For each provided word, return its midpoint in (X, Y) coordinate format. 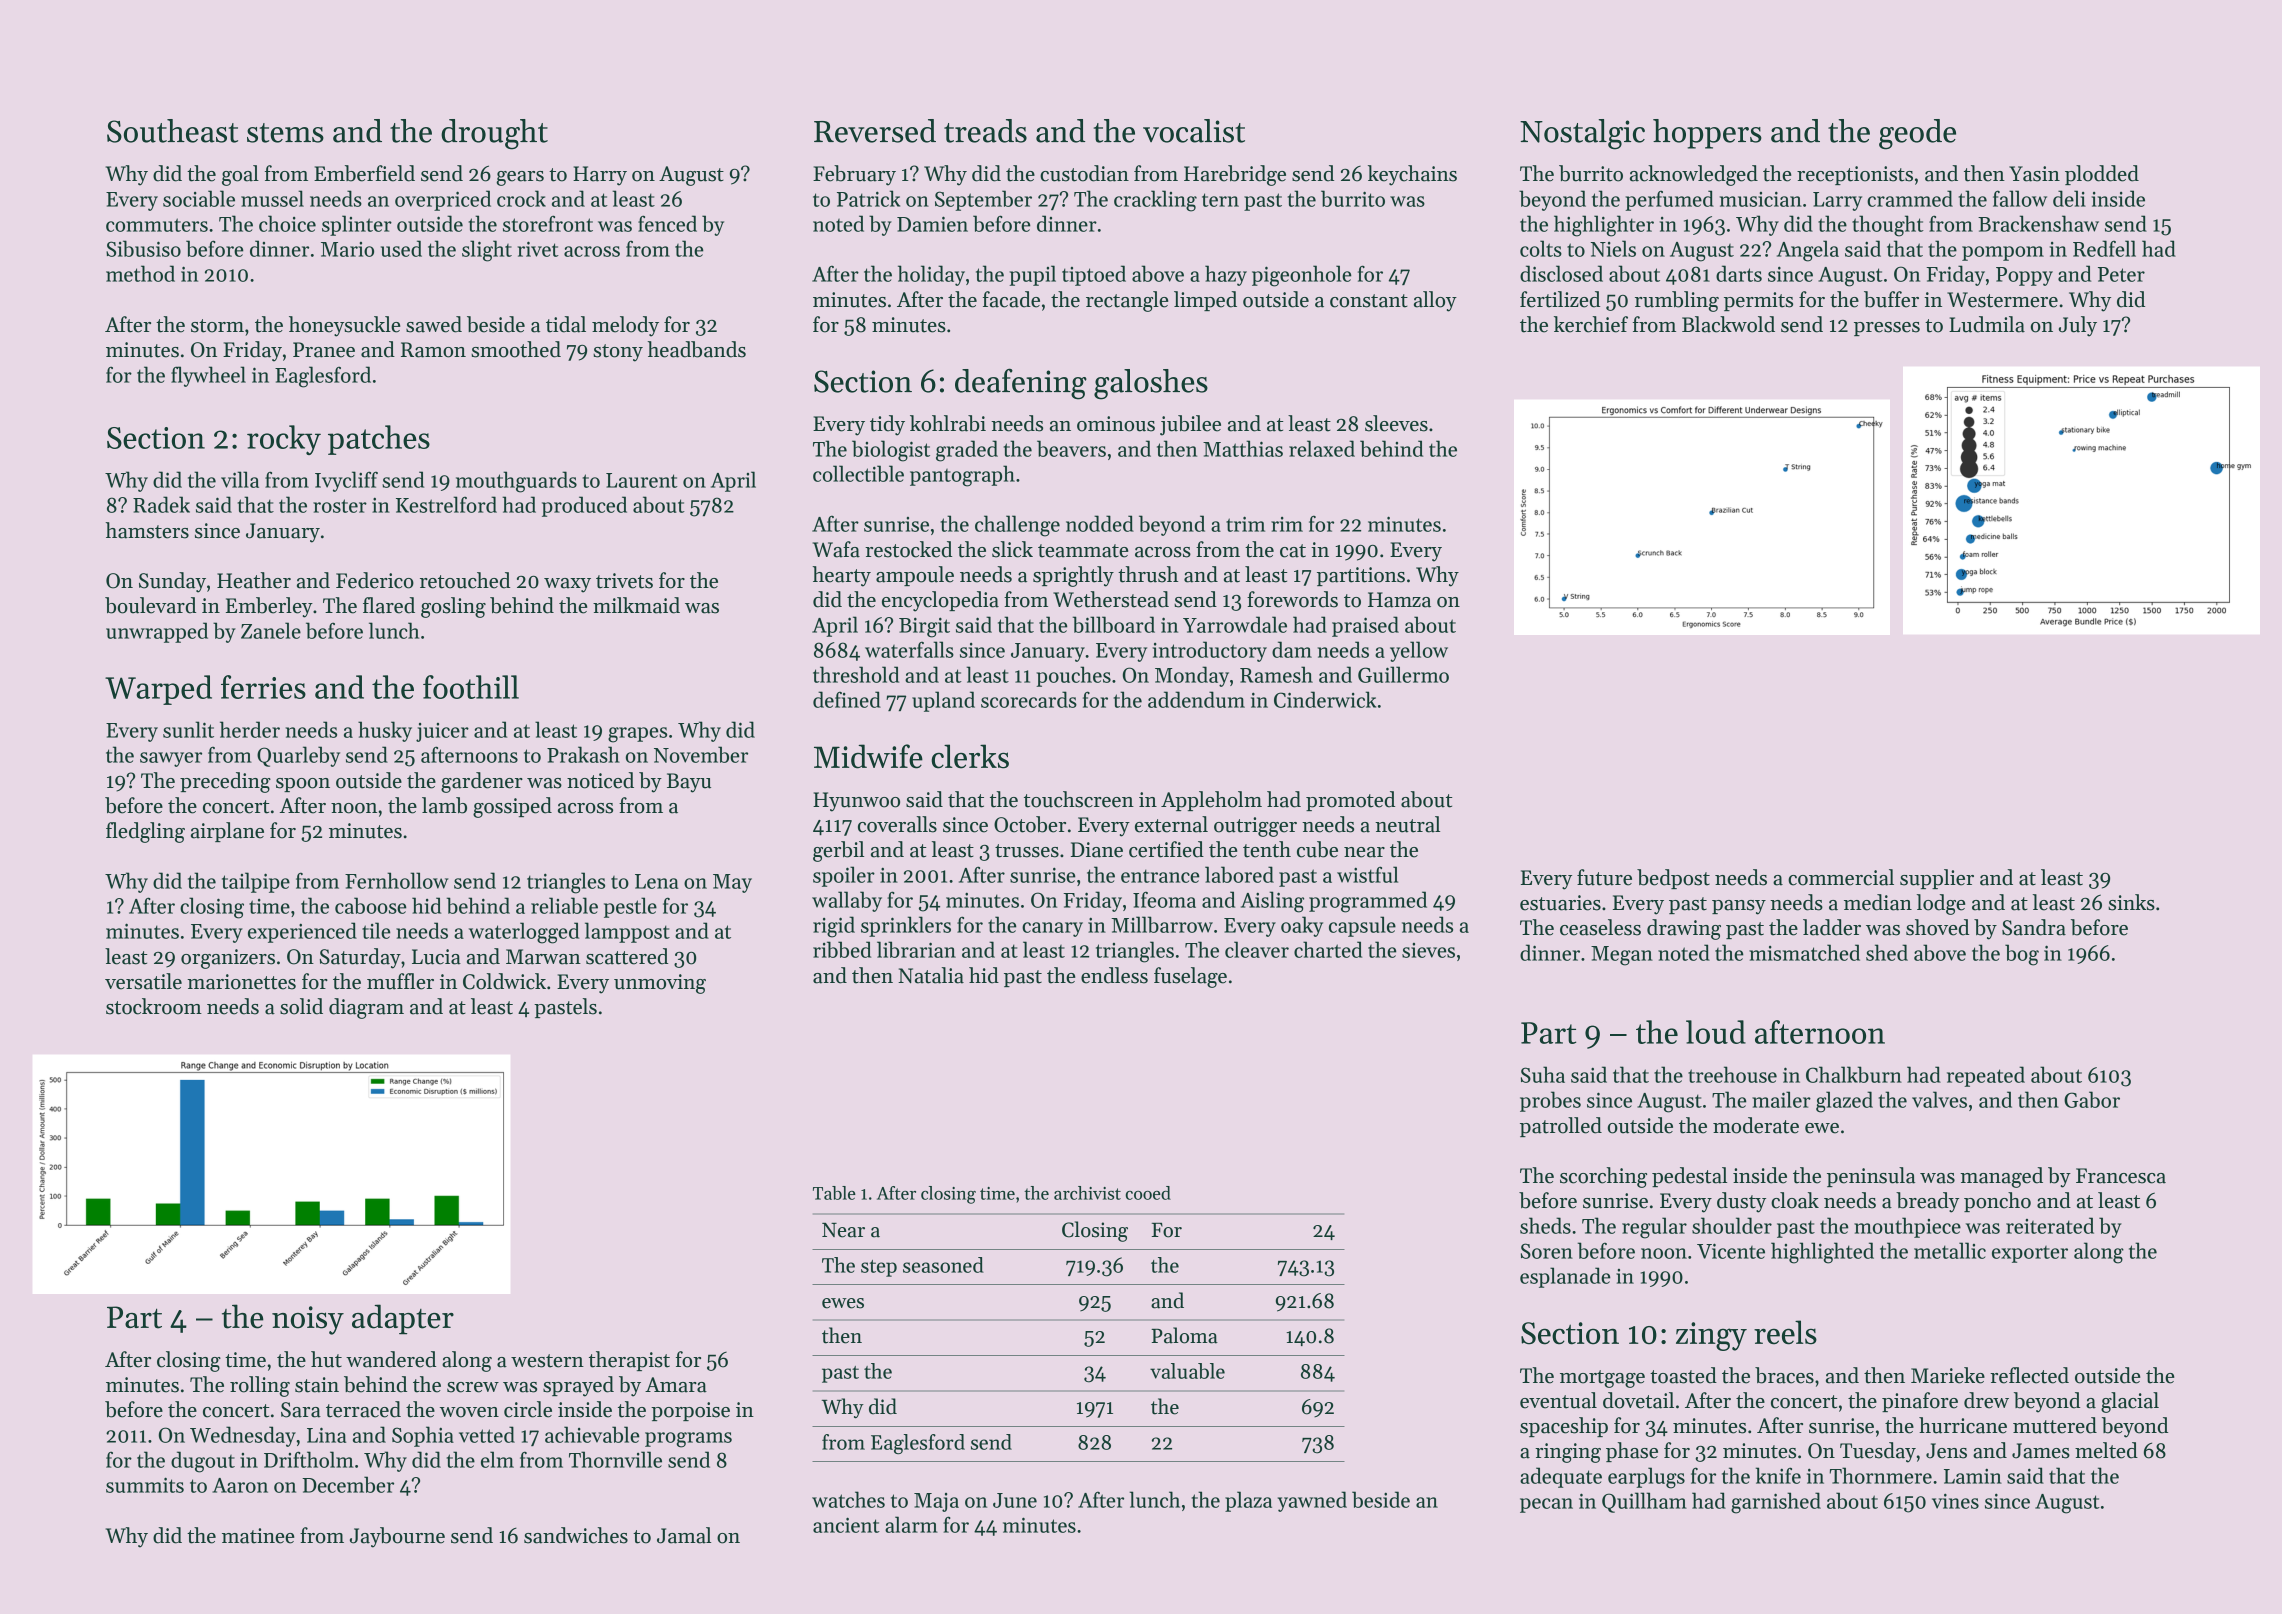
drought (494, 134)
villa (240, 479)
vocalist (1194, 131)
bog (2022, 955)
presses (1887, 329)
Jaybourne (397, 1537)
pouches (1073, 676)
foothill (471, 687)
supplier (1937, 879)
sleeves (1396, 423)
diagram (366, 1008)
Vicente (1731, 1251)
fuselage (1190, 977)
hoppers (1707, 134)
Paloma (1184, 1335)
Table (834, 1193)
